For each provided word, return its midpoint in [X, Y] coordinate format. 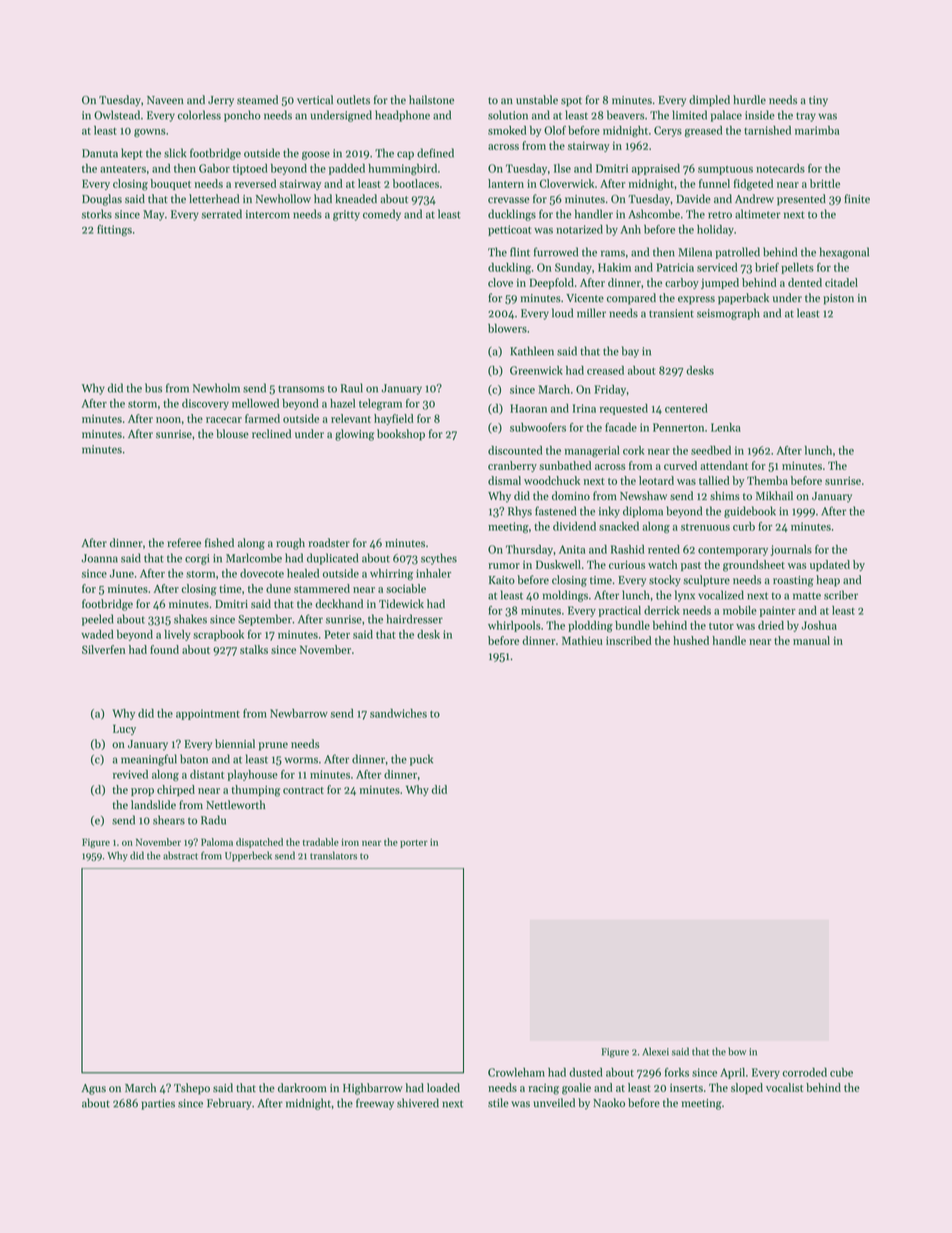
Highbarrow [373, 1089]
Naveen [165, 100]
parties [158, 1104]
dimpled [709, 101]
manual [811, 640]
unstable [537, 100]
